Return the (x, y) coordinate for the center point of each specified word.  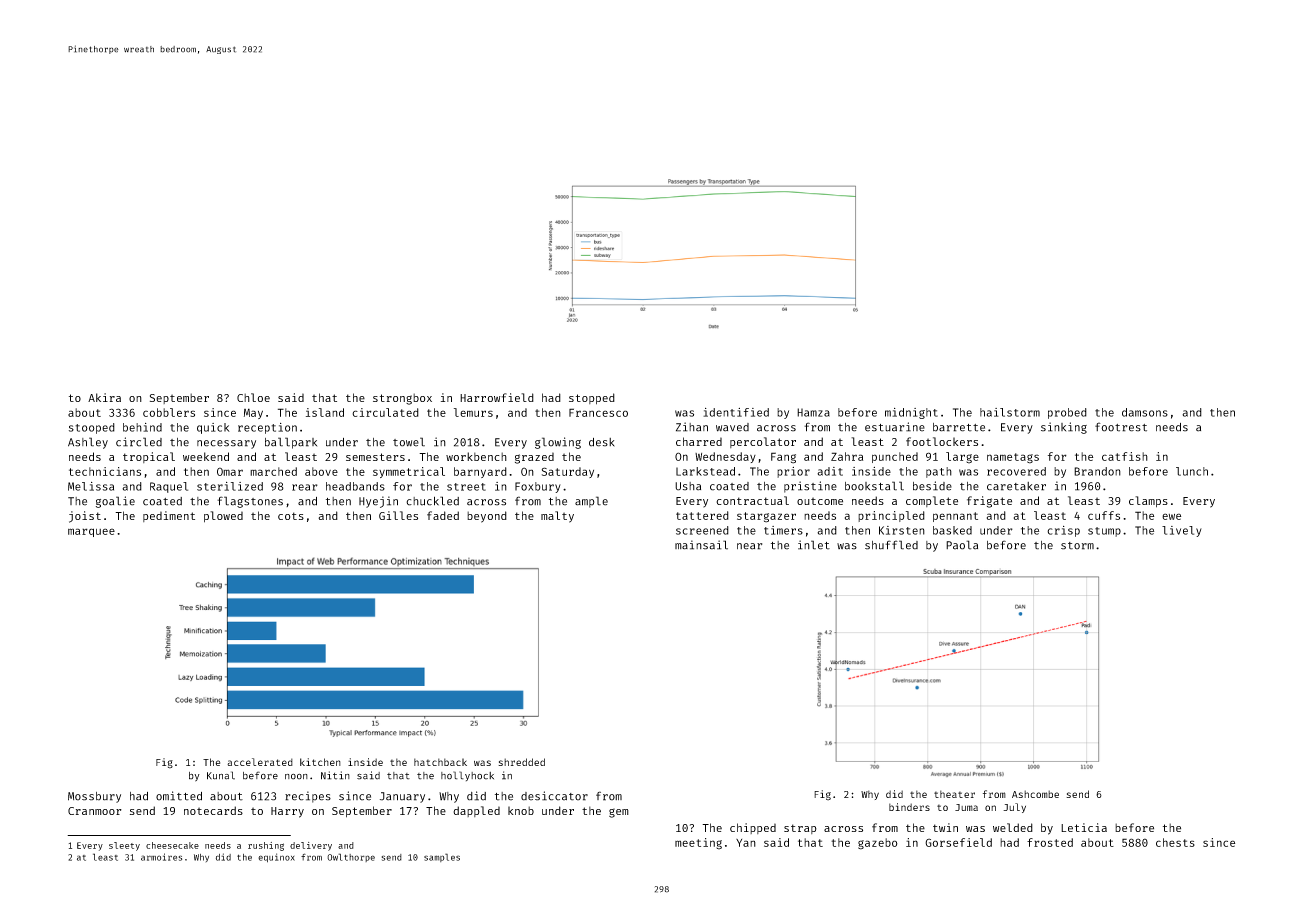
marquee (91, 532)
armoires (161, 857)
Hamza (813, 412)
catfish (1125, 456)
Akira (104, 397)
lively (1182, 531)
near (749, 546)
